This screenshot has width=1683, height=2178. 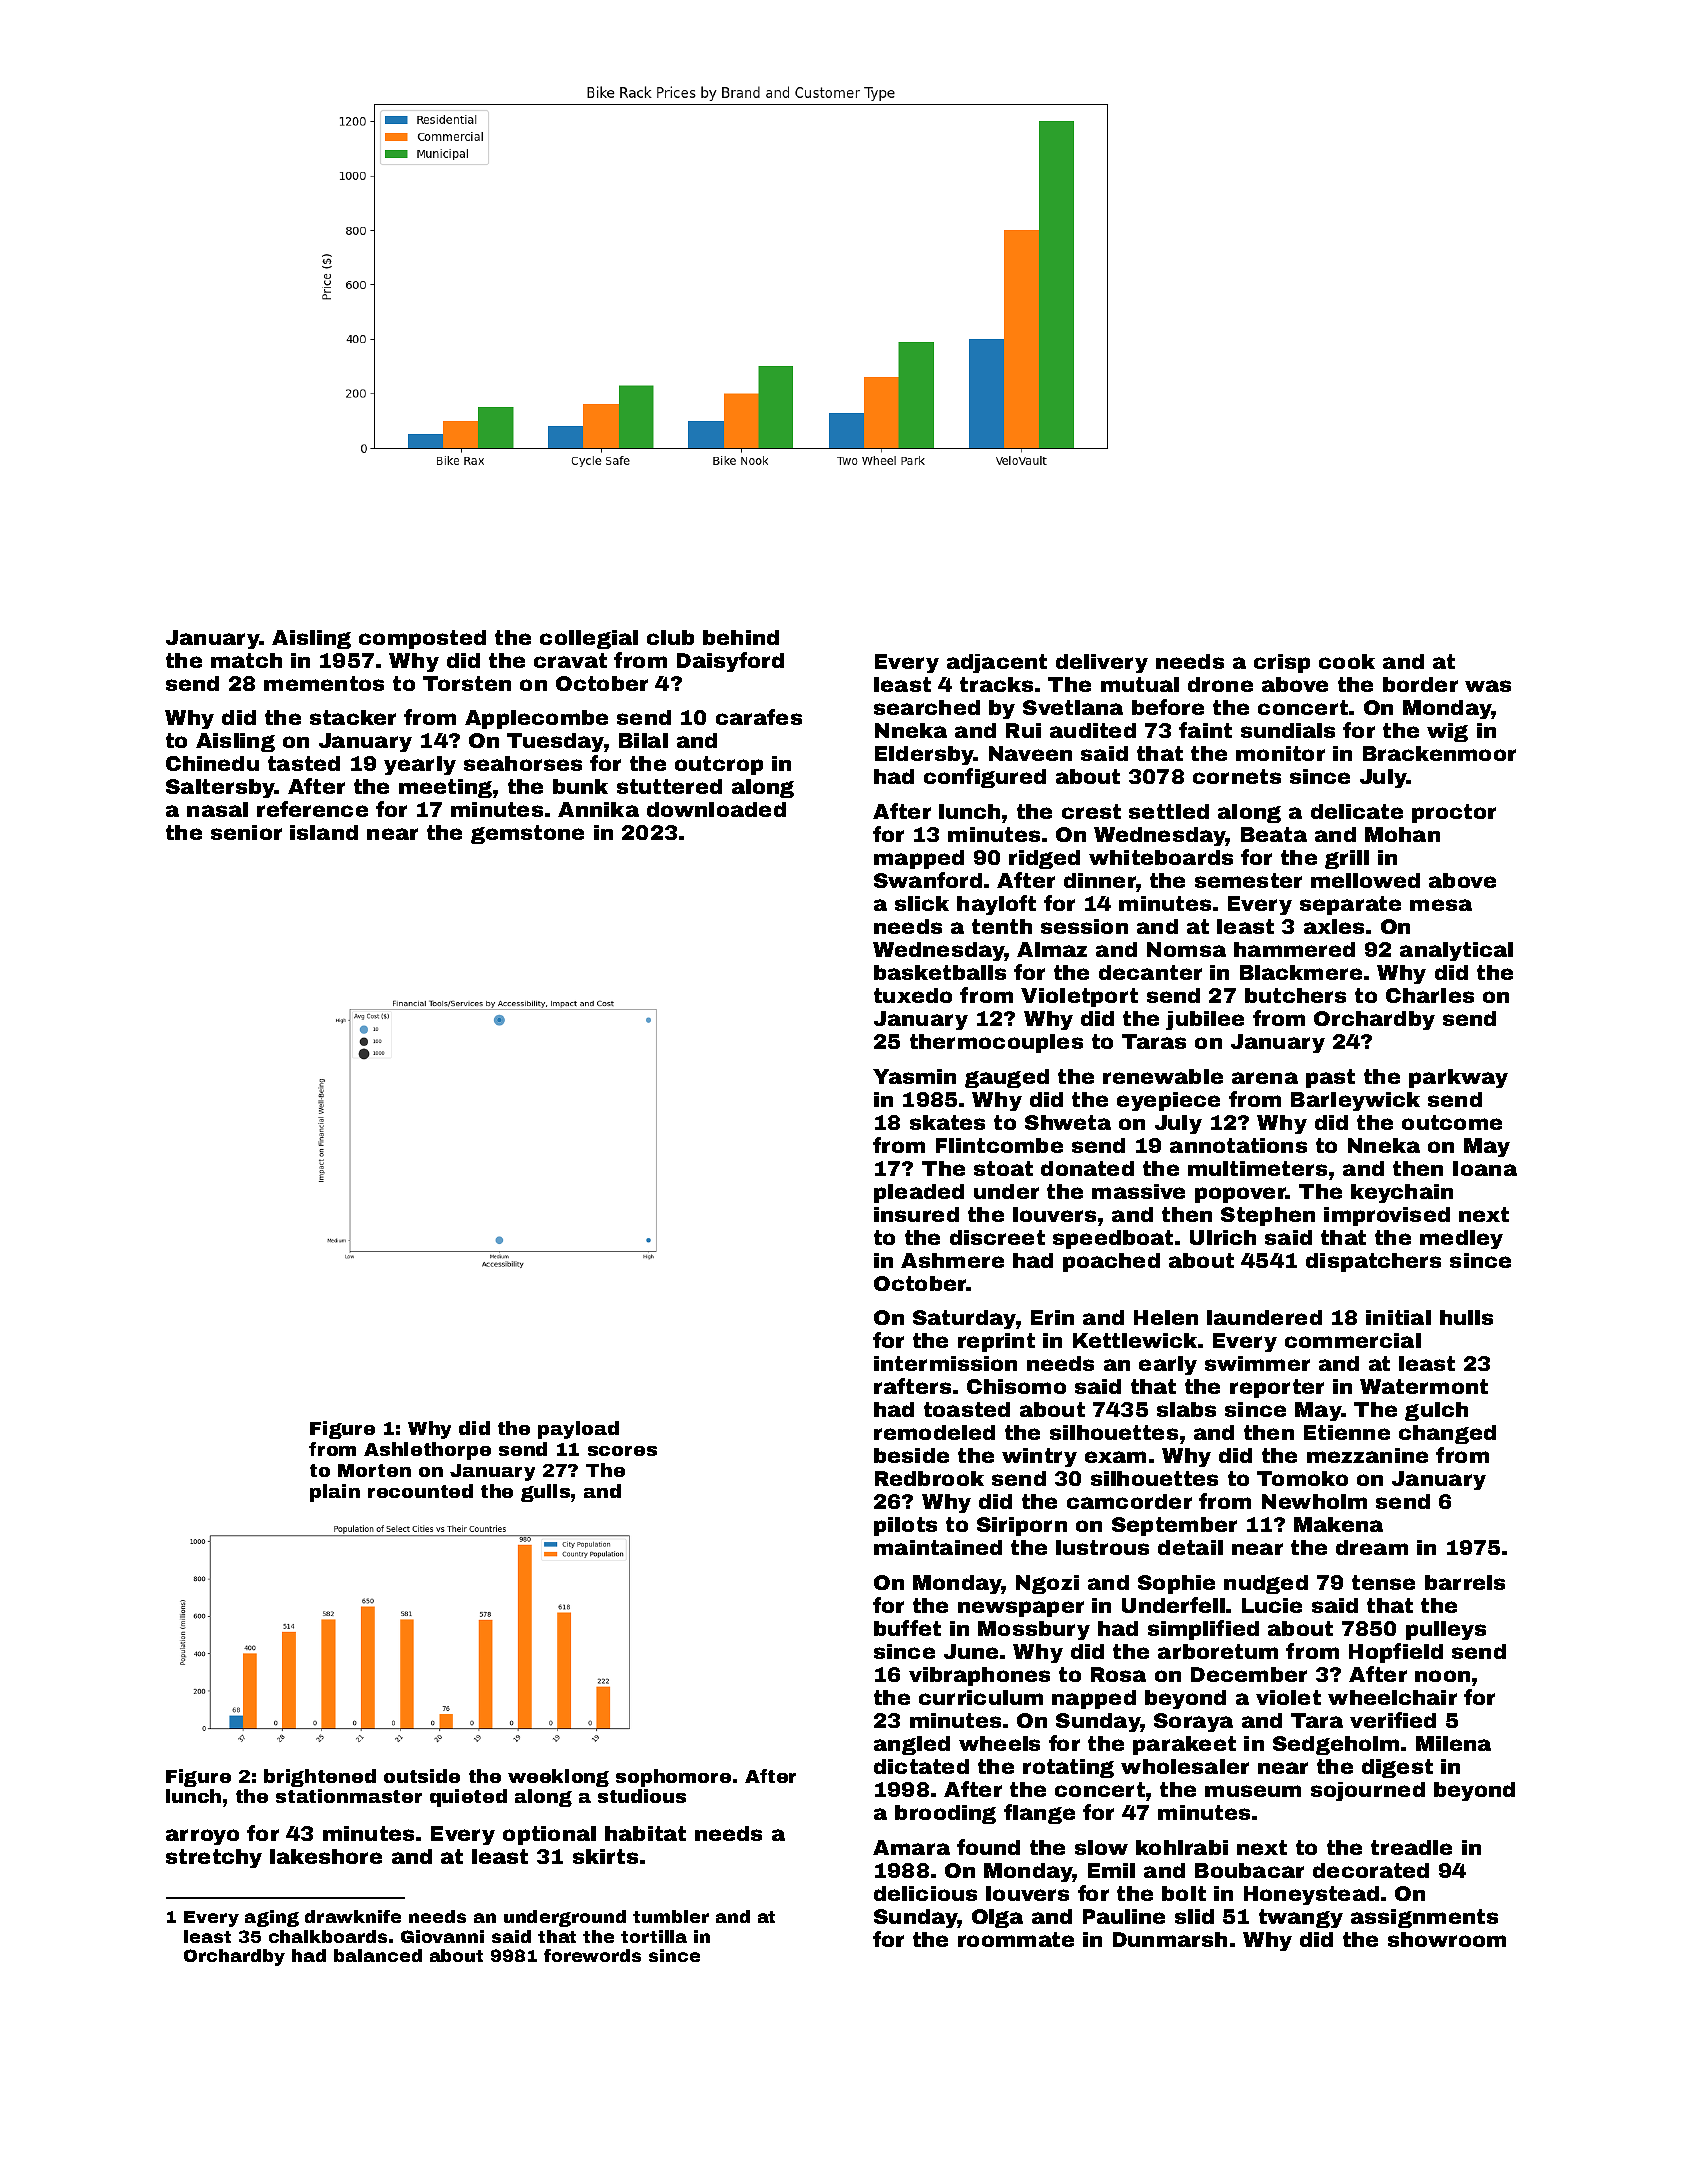 What do you see at coordinates (1347, 859) in the screenshot?
I see `grill` at bounding box center [1347, 859].
